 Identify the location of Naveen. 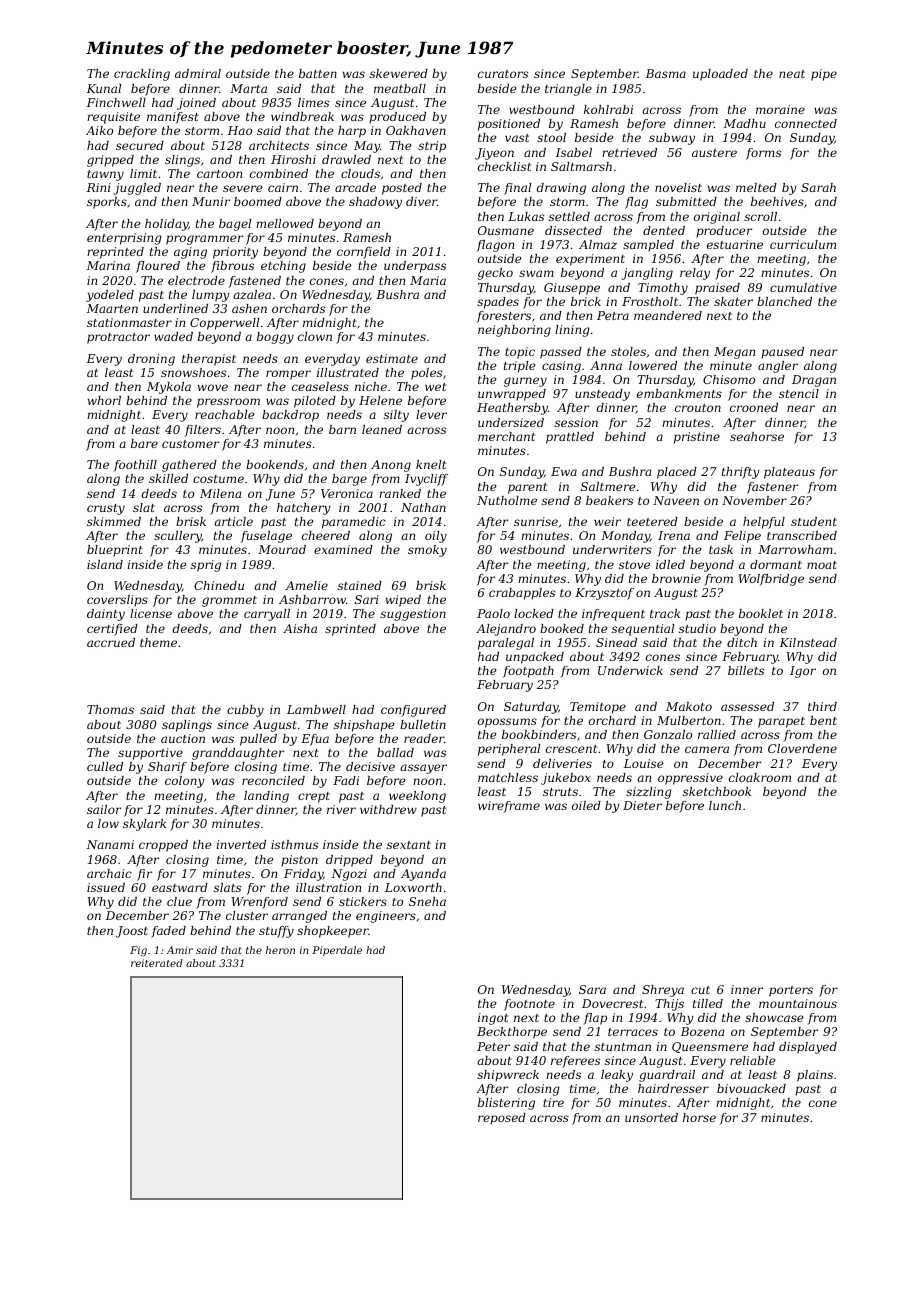
(676, 500).
